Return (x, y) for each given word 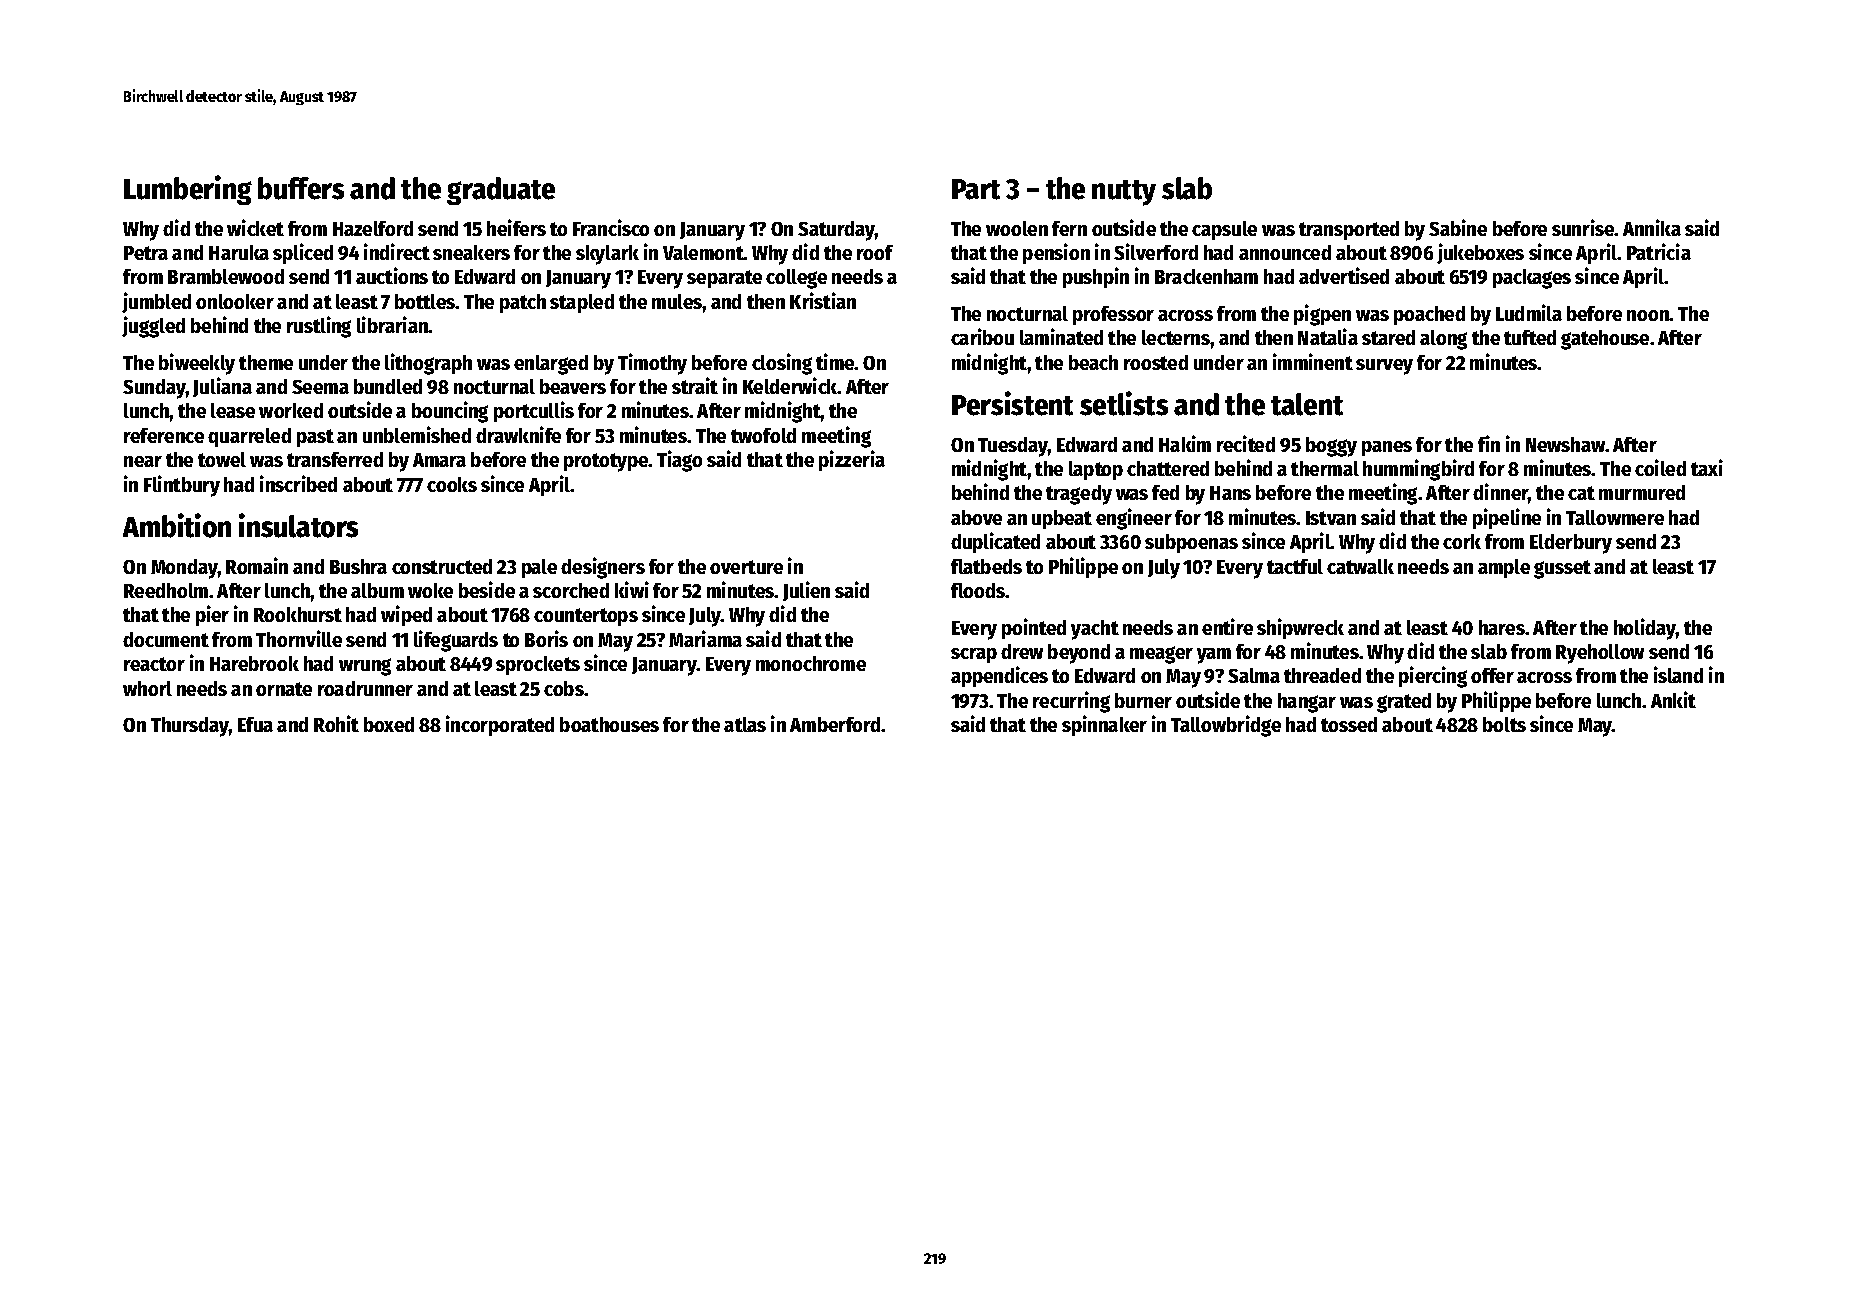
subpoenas (1191, 543)
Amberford (836, 724)
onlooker (235, 301)
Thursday (190, 727)
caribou (982, 336)
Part (976, 189)
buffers (301, 188)
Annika (1652, 227)
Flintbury (182, 486)
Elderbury (1571, 544)
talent (1307, 404)
